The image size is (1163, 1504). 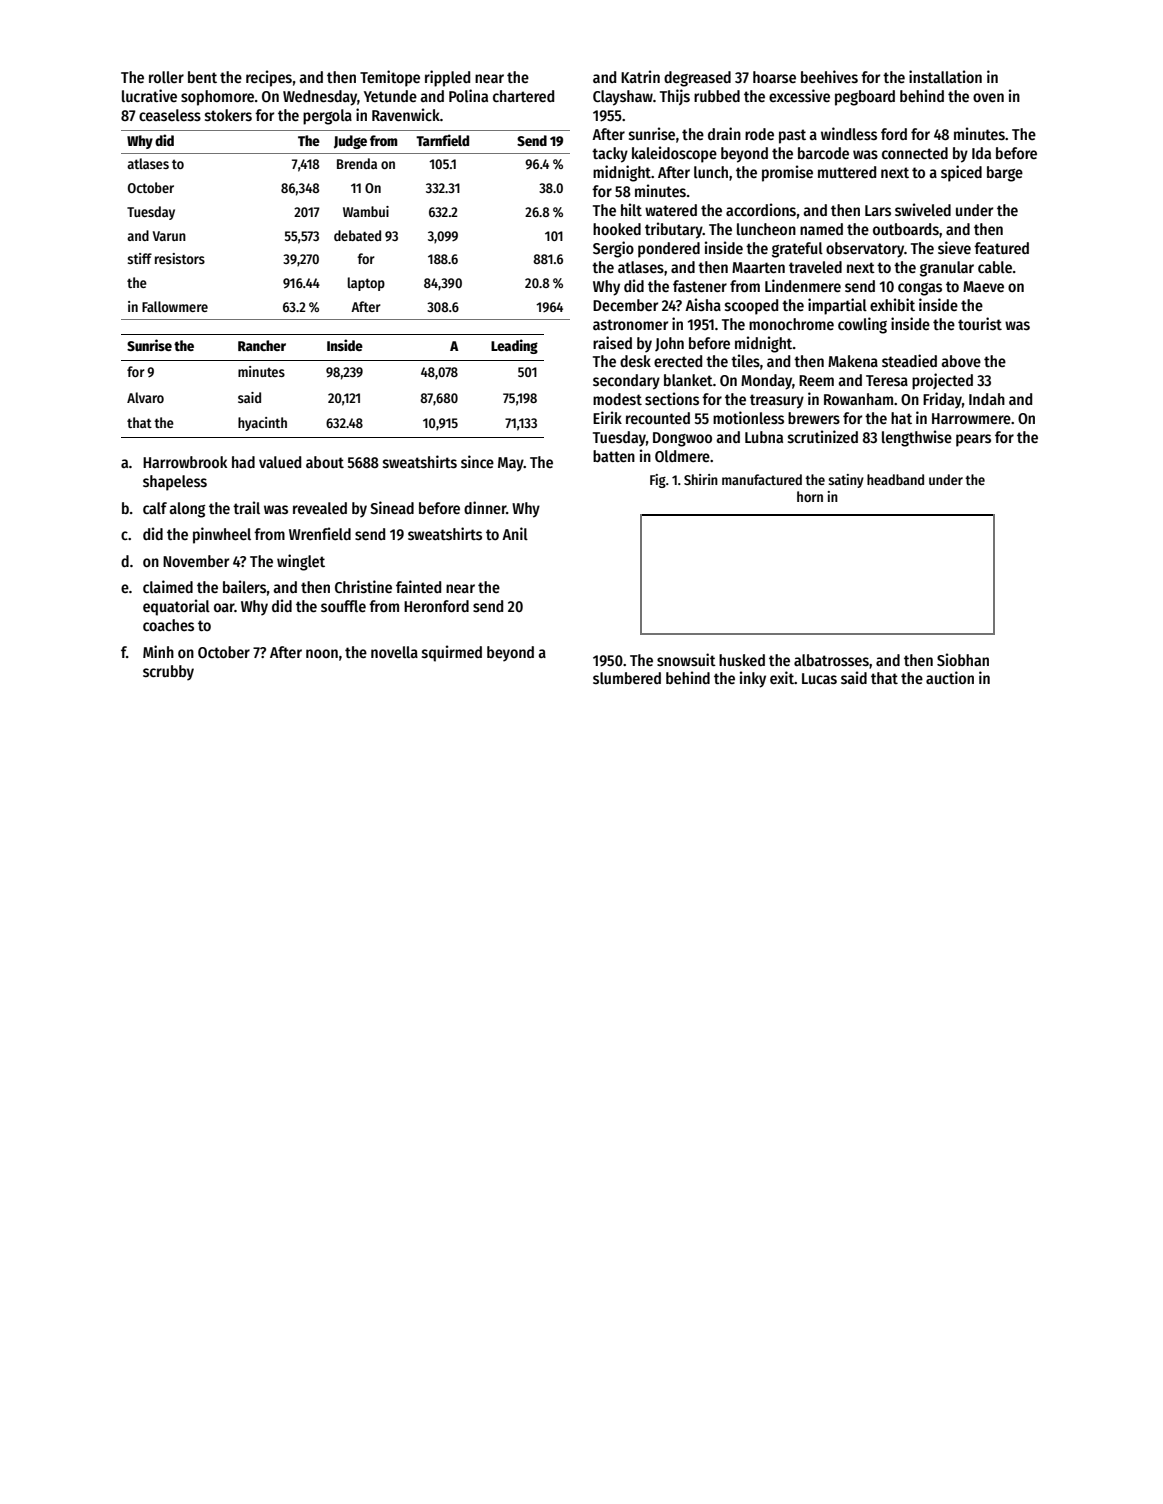 What do you see at coordinates (819, 679) in the page?
I see `Lucas` at bounding box center [819, 679].
